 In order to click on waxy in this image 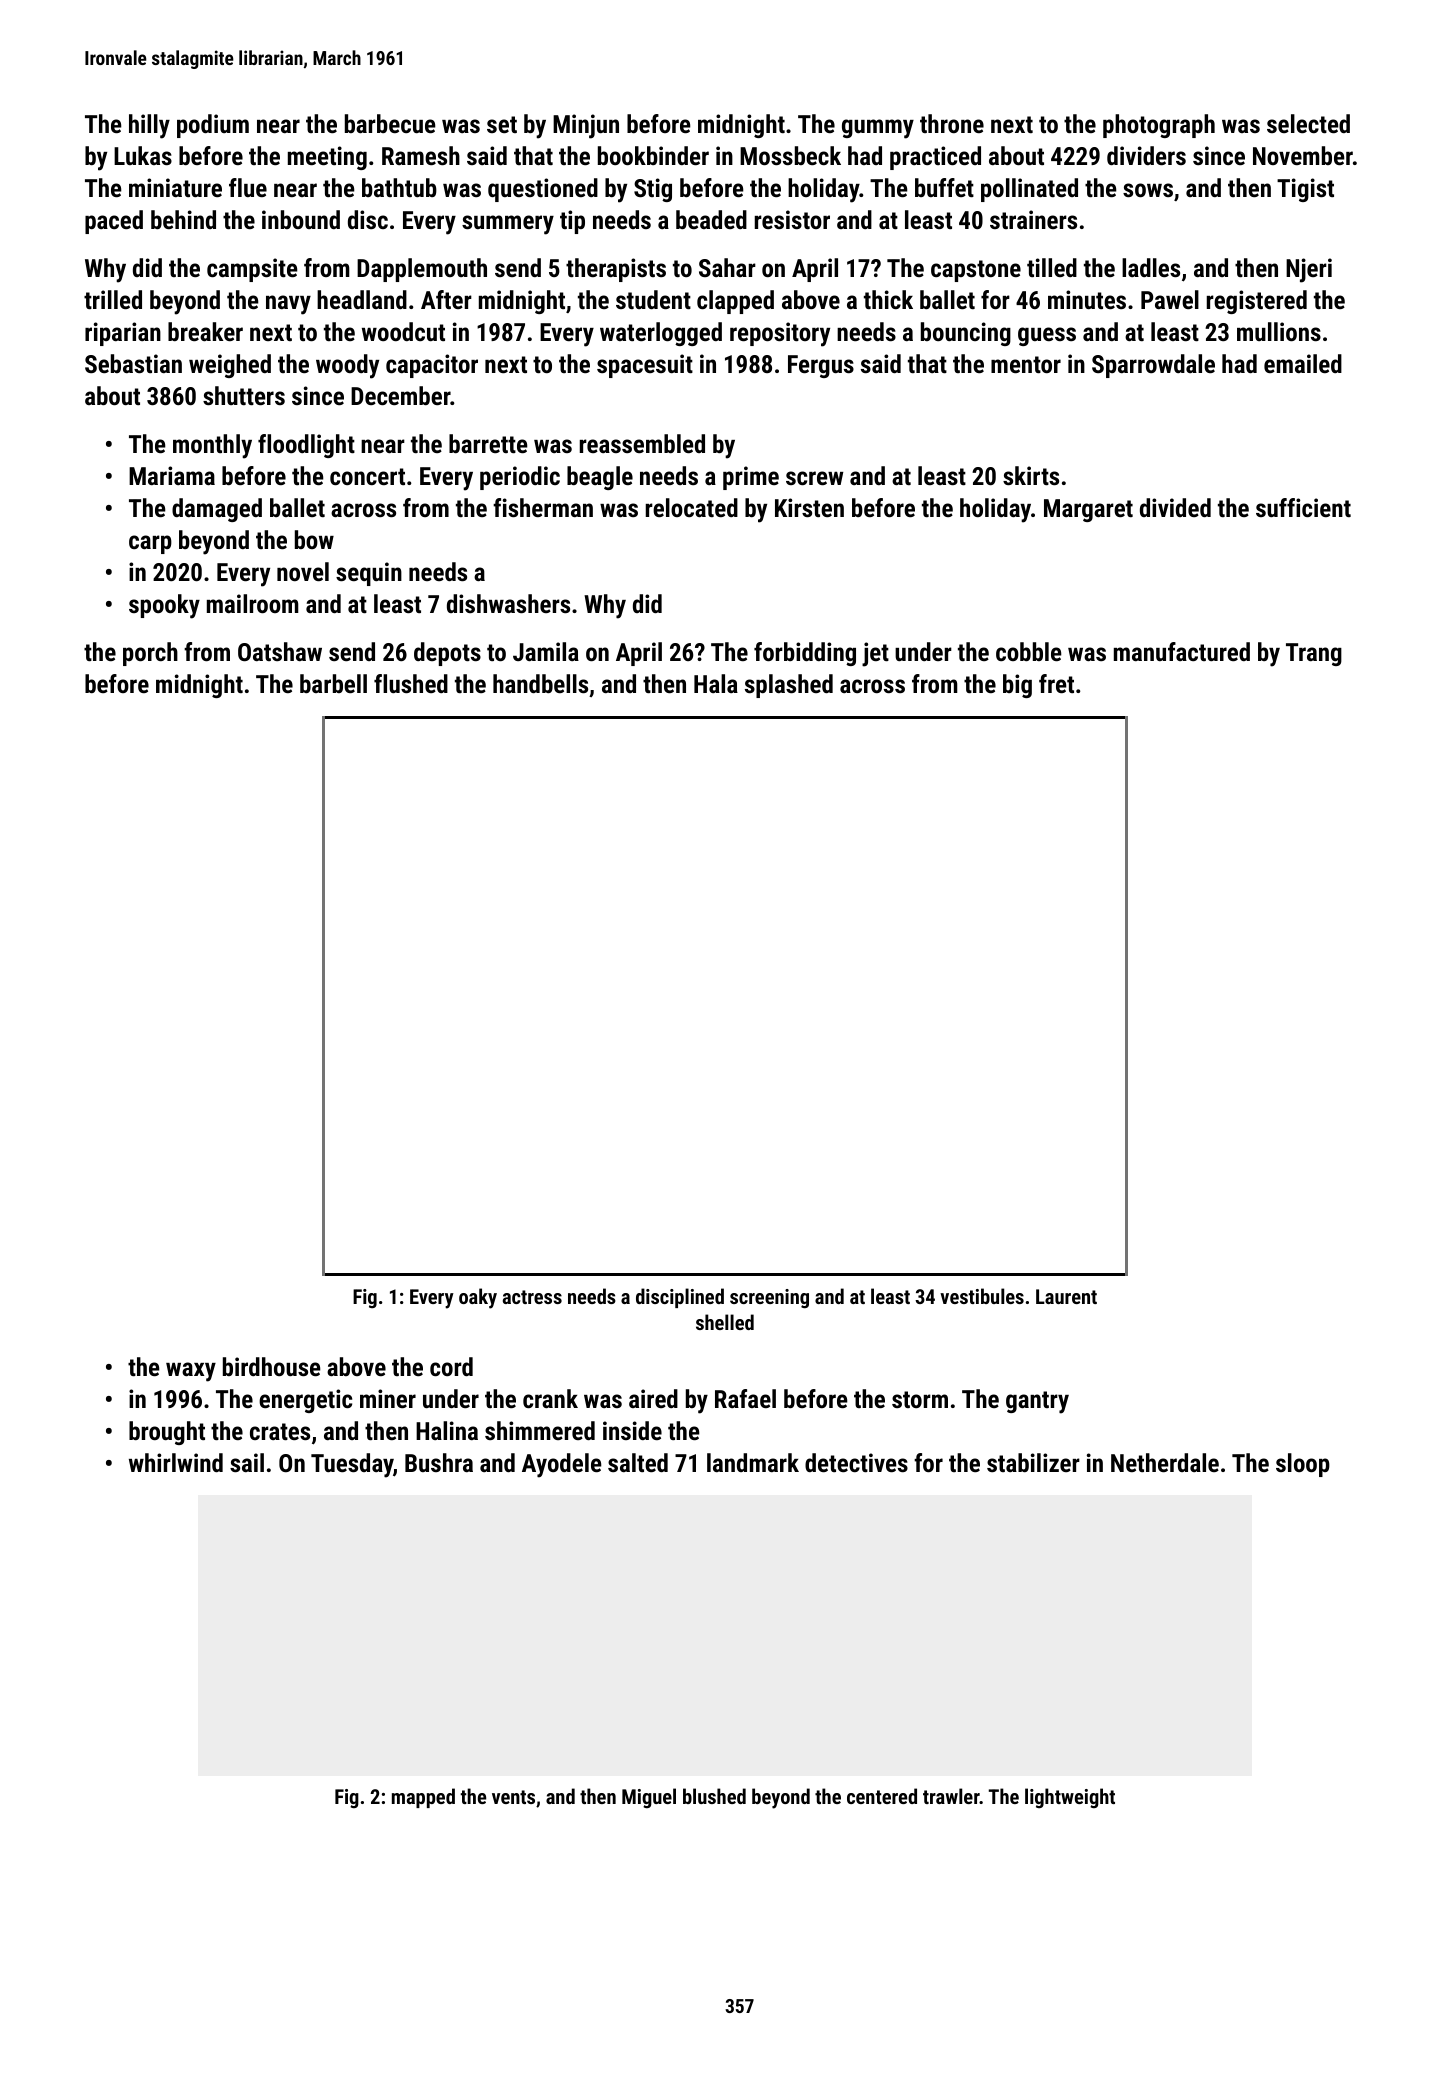, I will do `click(191, 1372)`.
